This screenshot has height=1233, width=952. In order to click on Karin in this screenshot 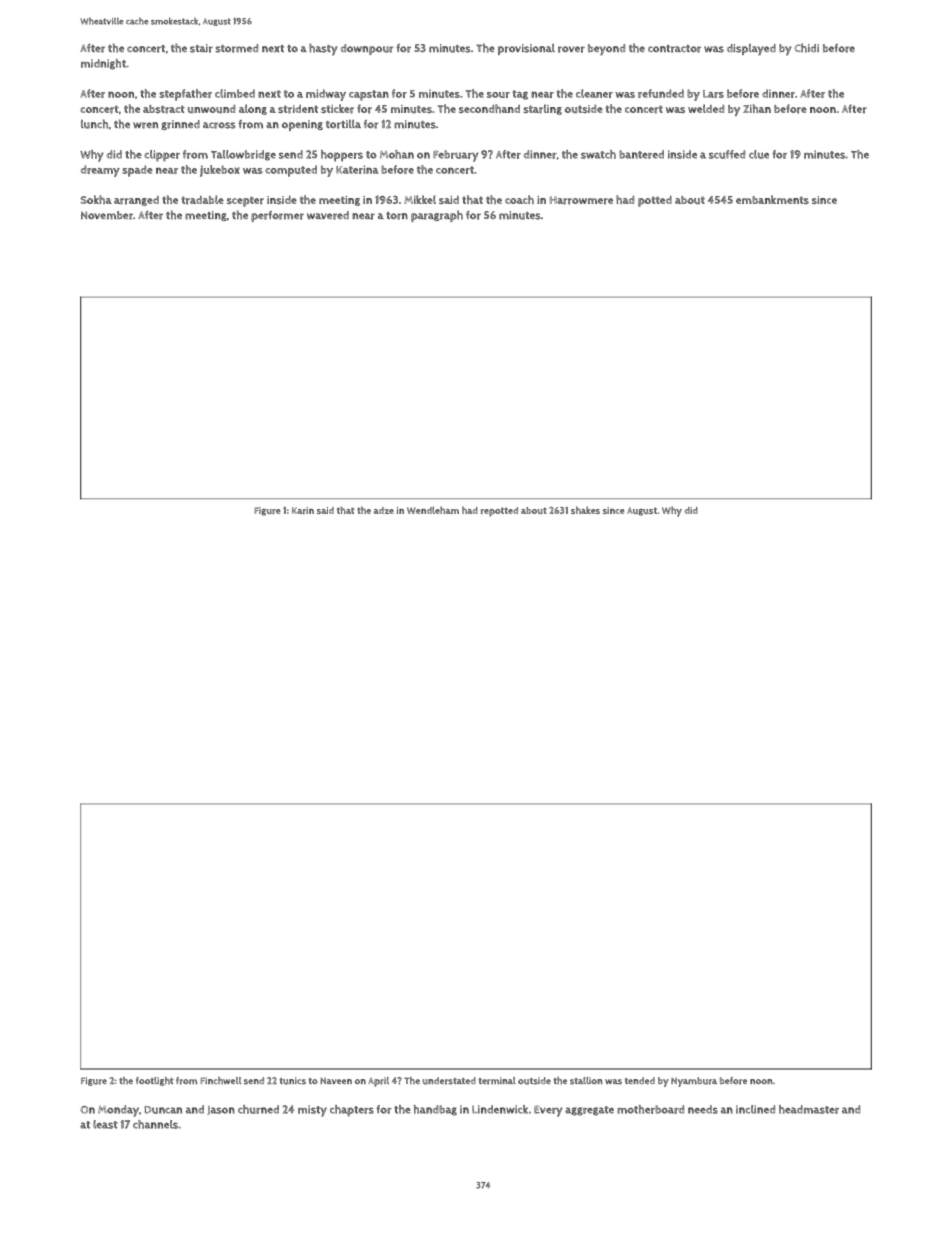, I will do `click(303, 510)`.
